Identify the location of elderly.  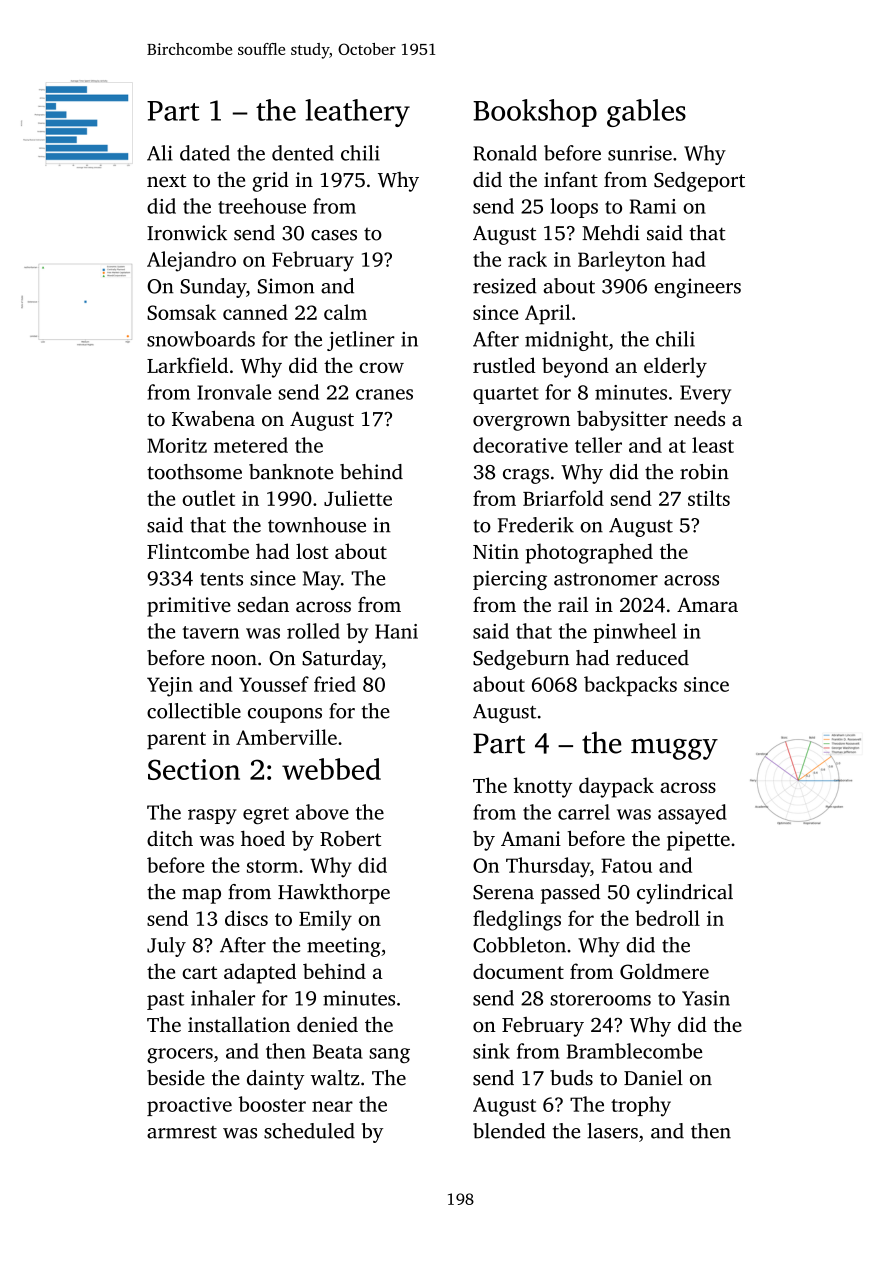
(675, 367).
